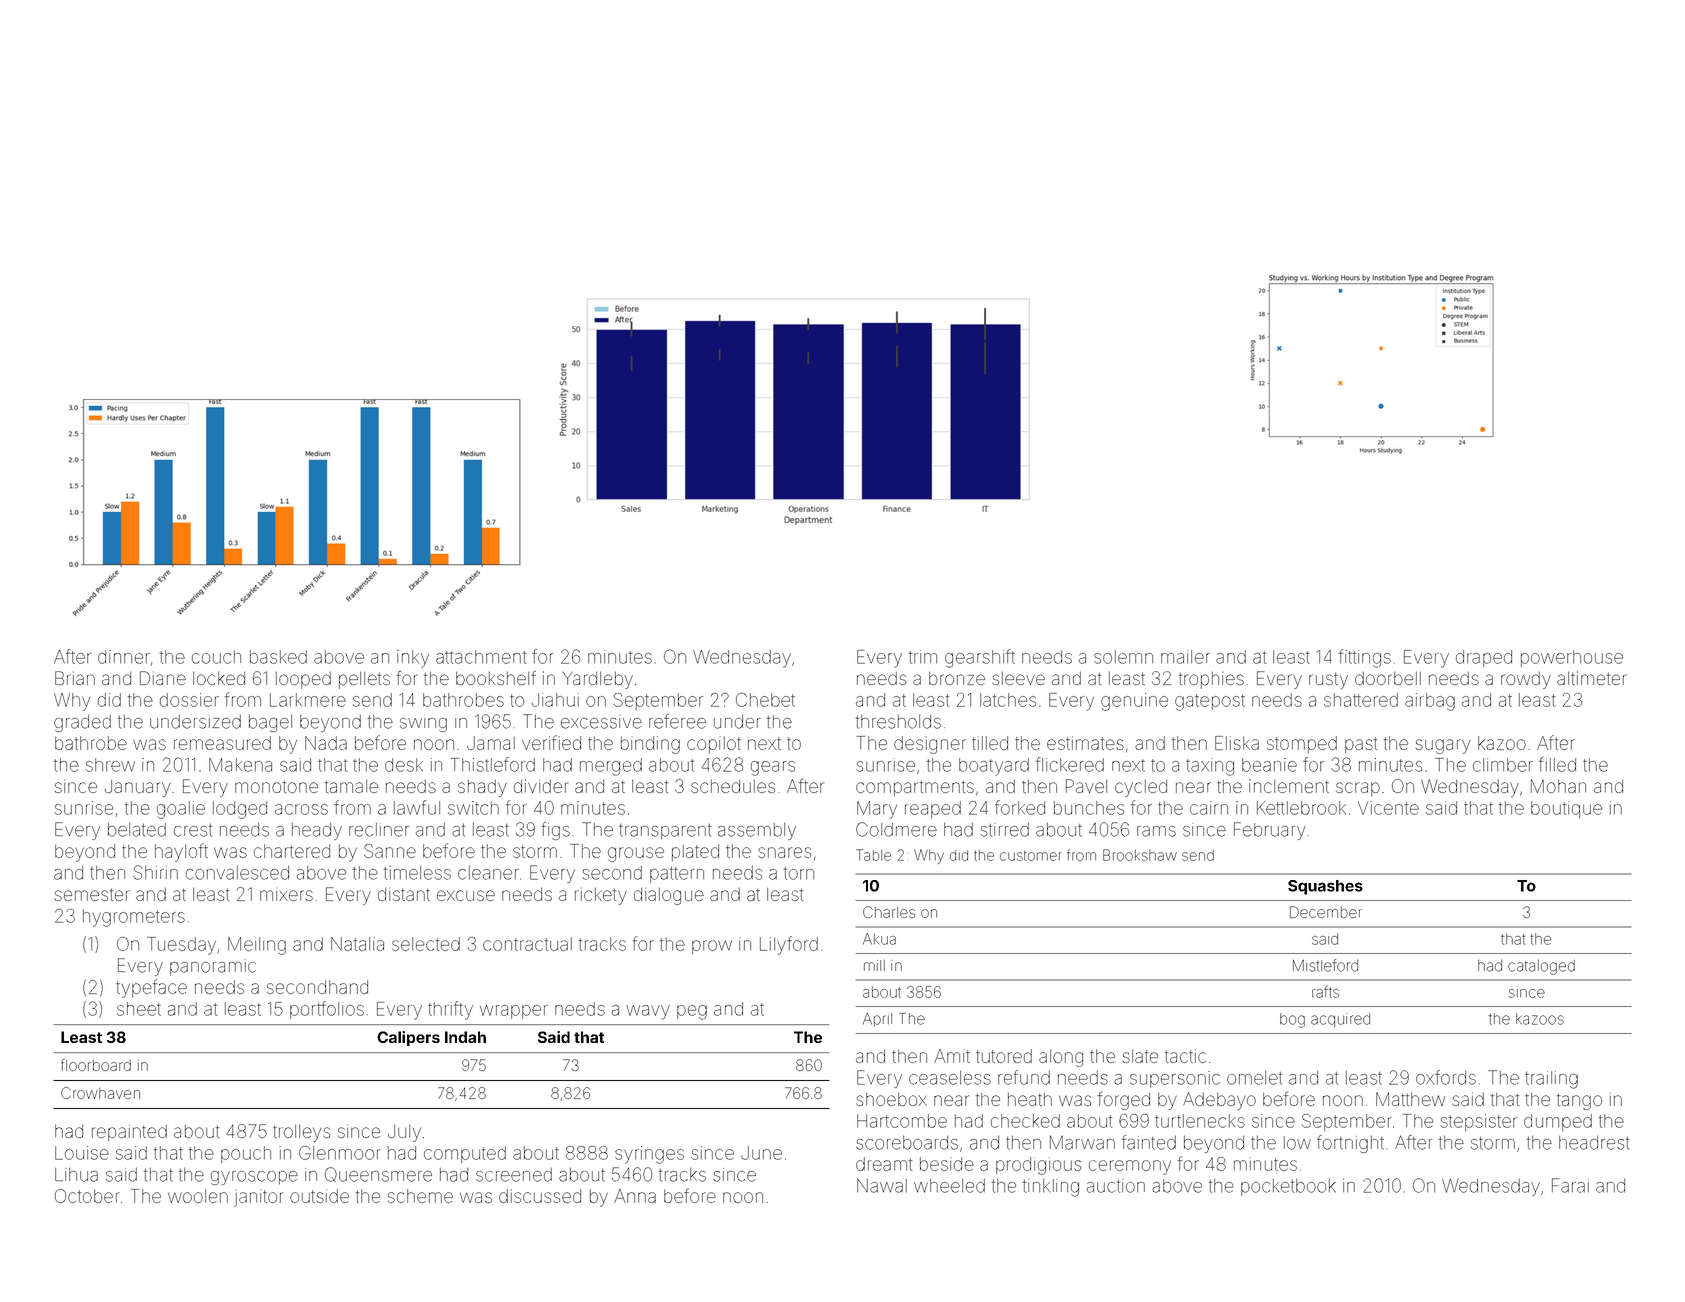 Image resolution: width=1685 pixels, height=1302 pixels. I want to click on peg, so click(692, 1012).
